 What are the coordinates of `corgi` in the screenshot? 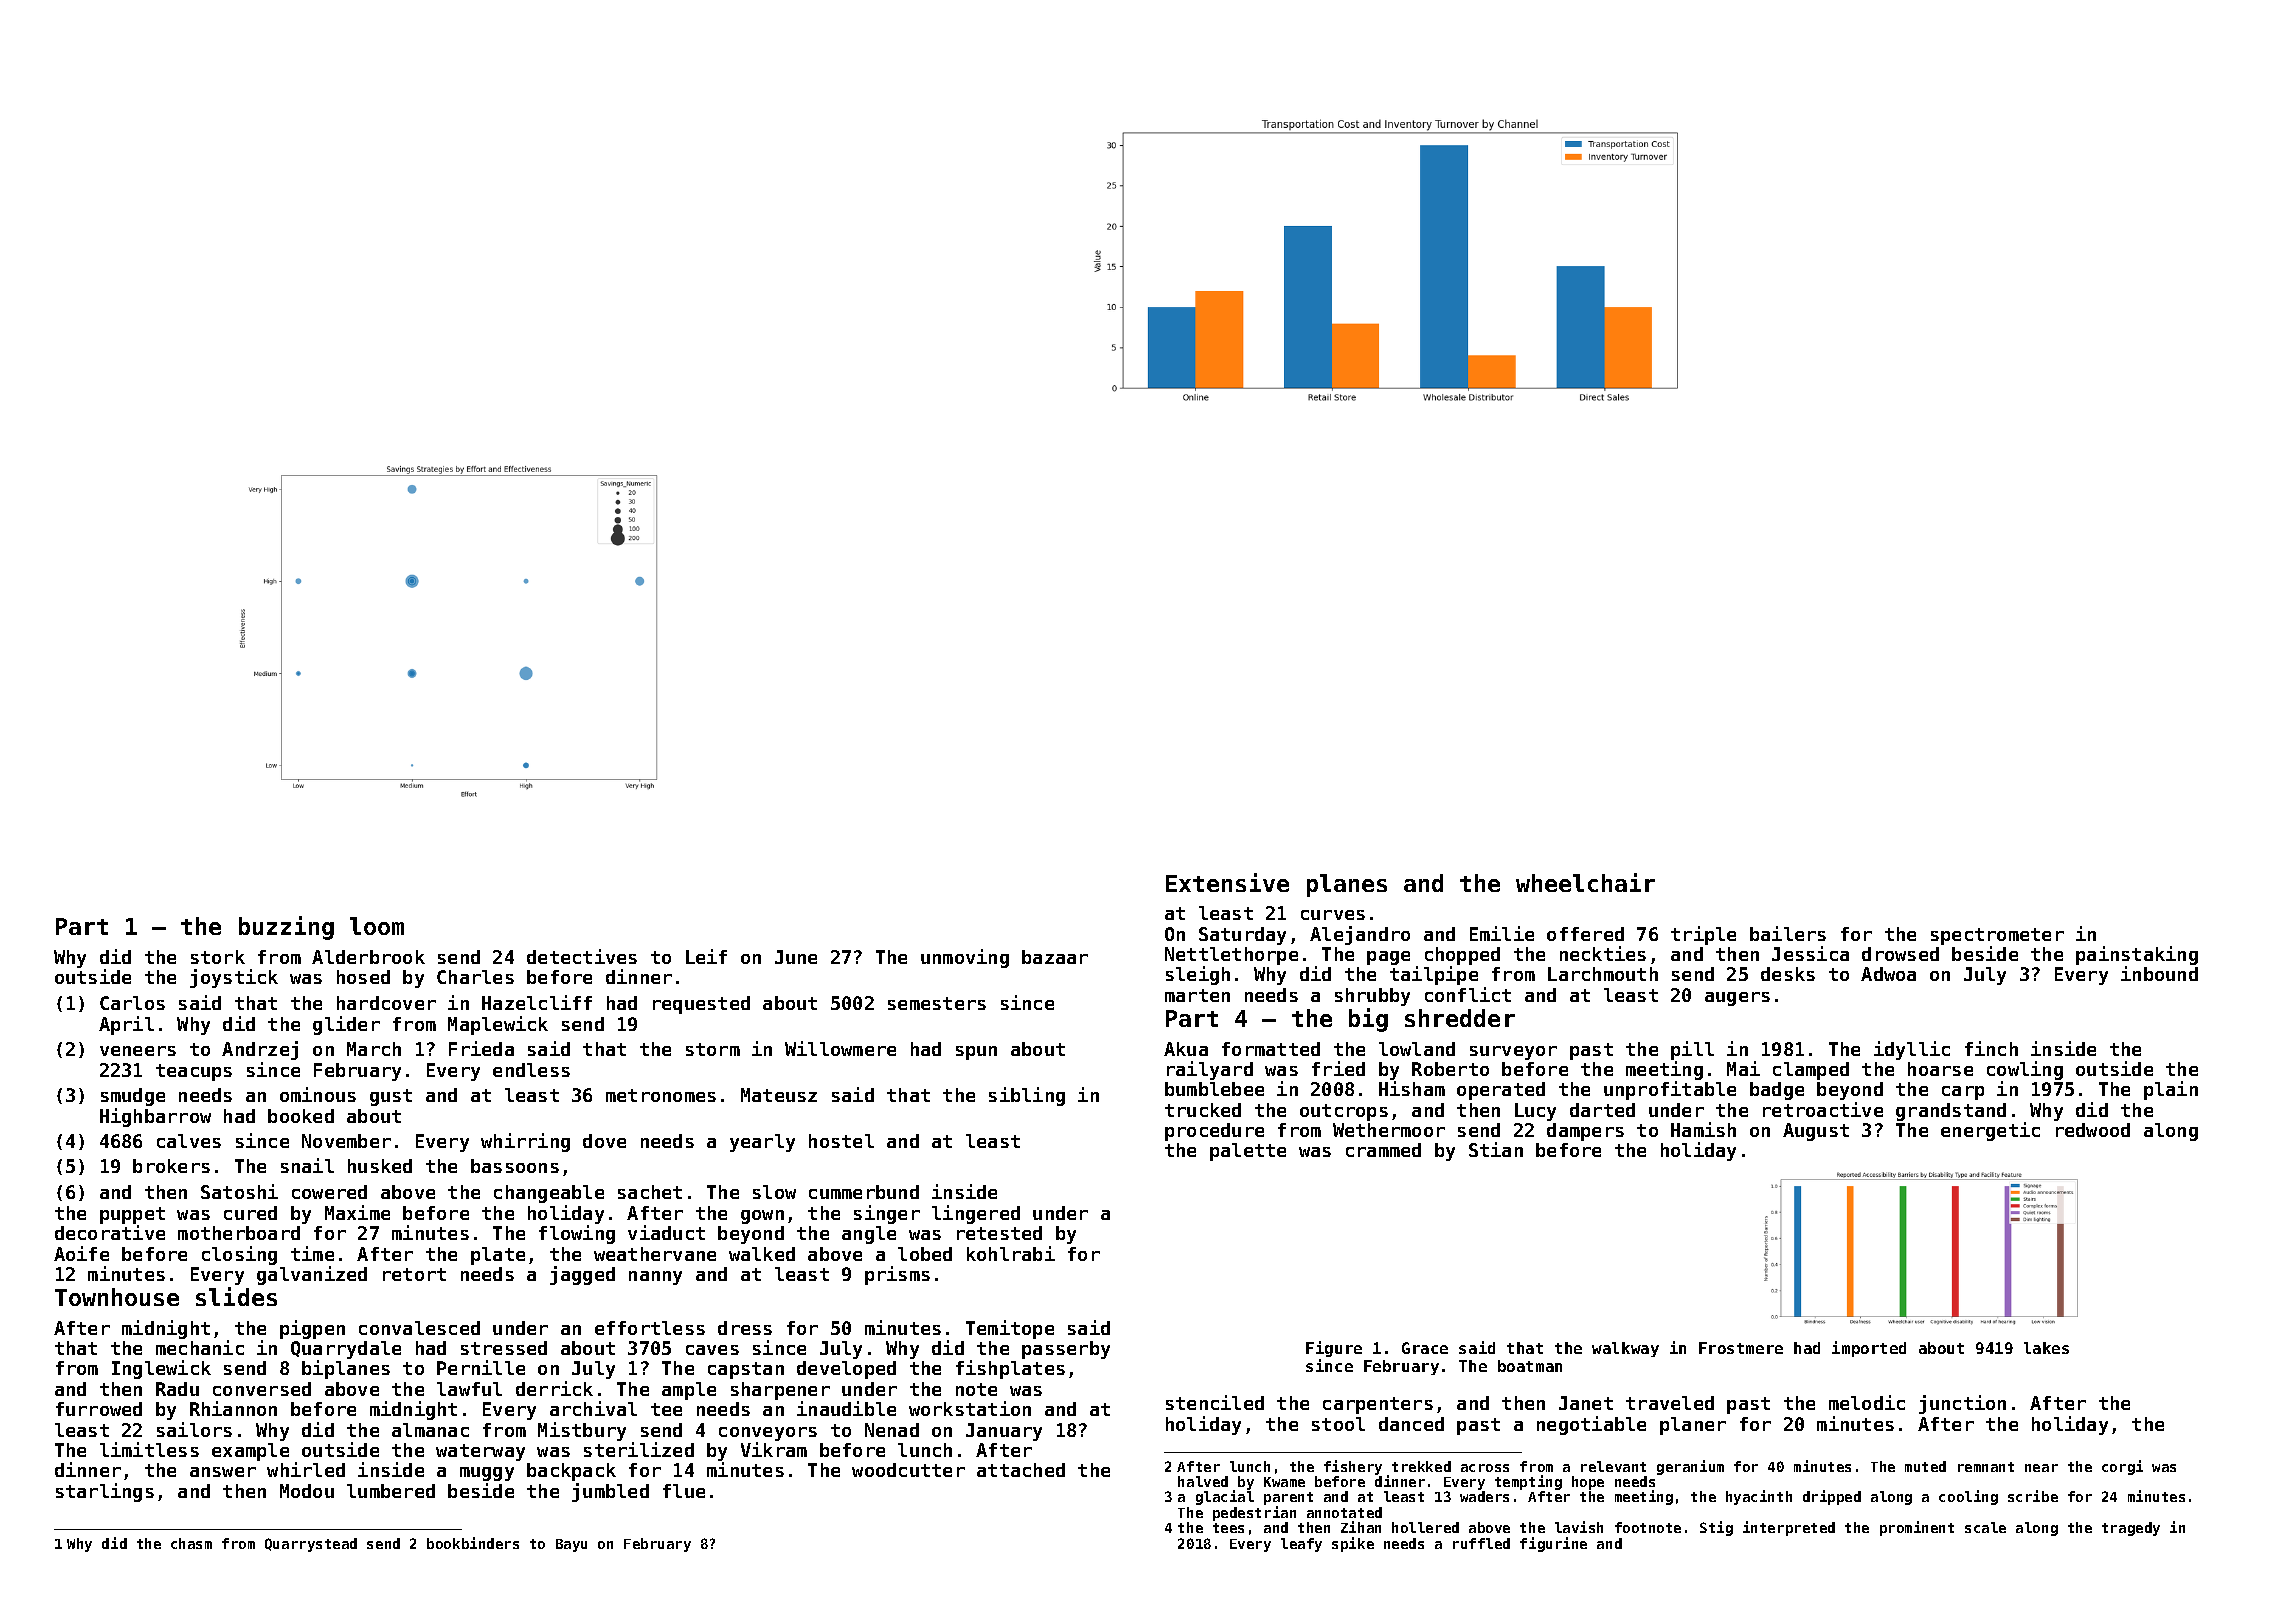 It's located at (2122, 1467).
